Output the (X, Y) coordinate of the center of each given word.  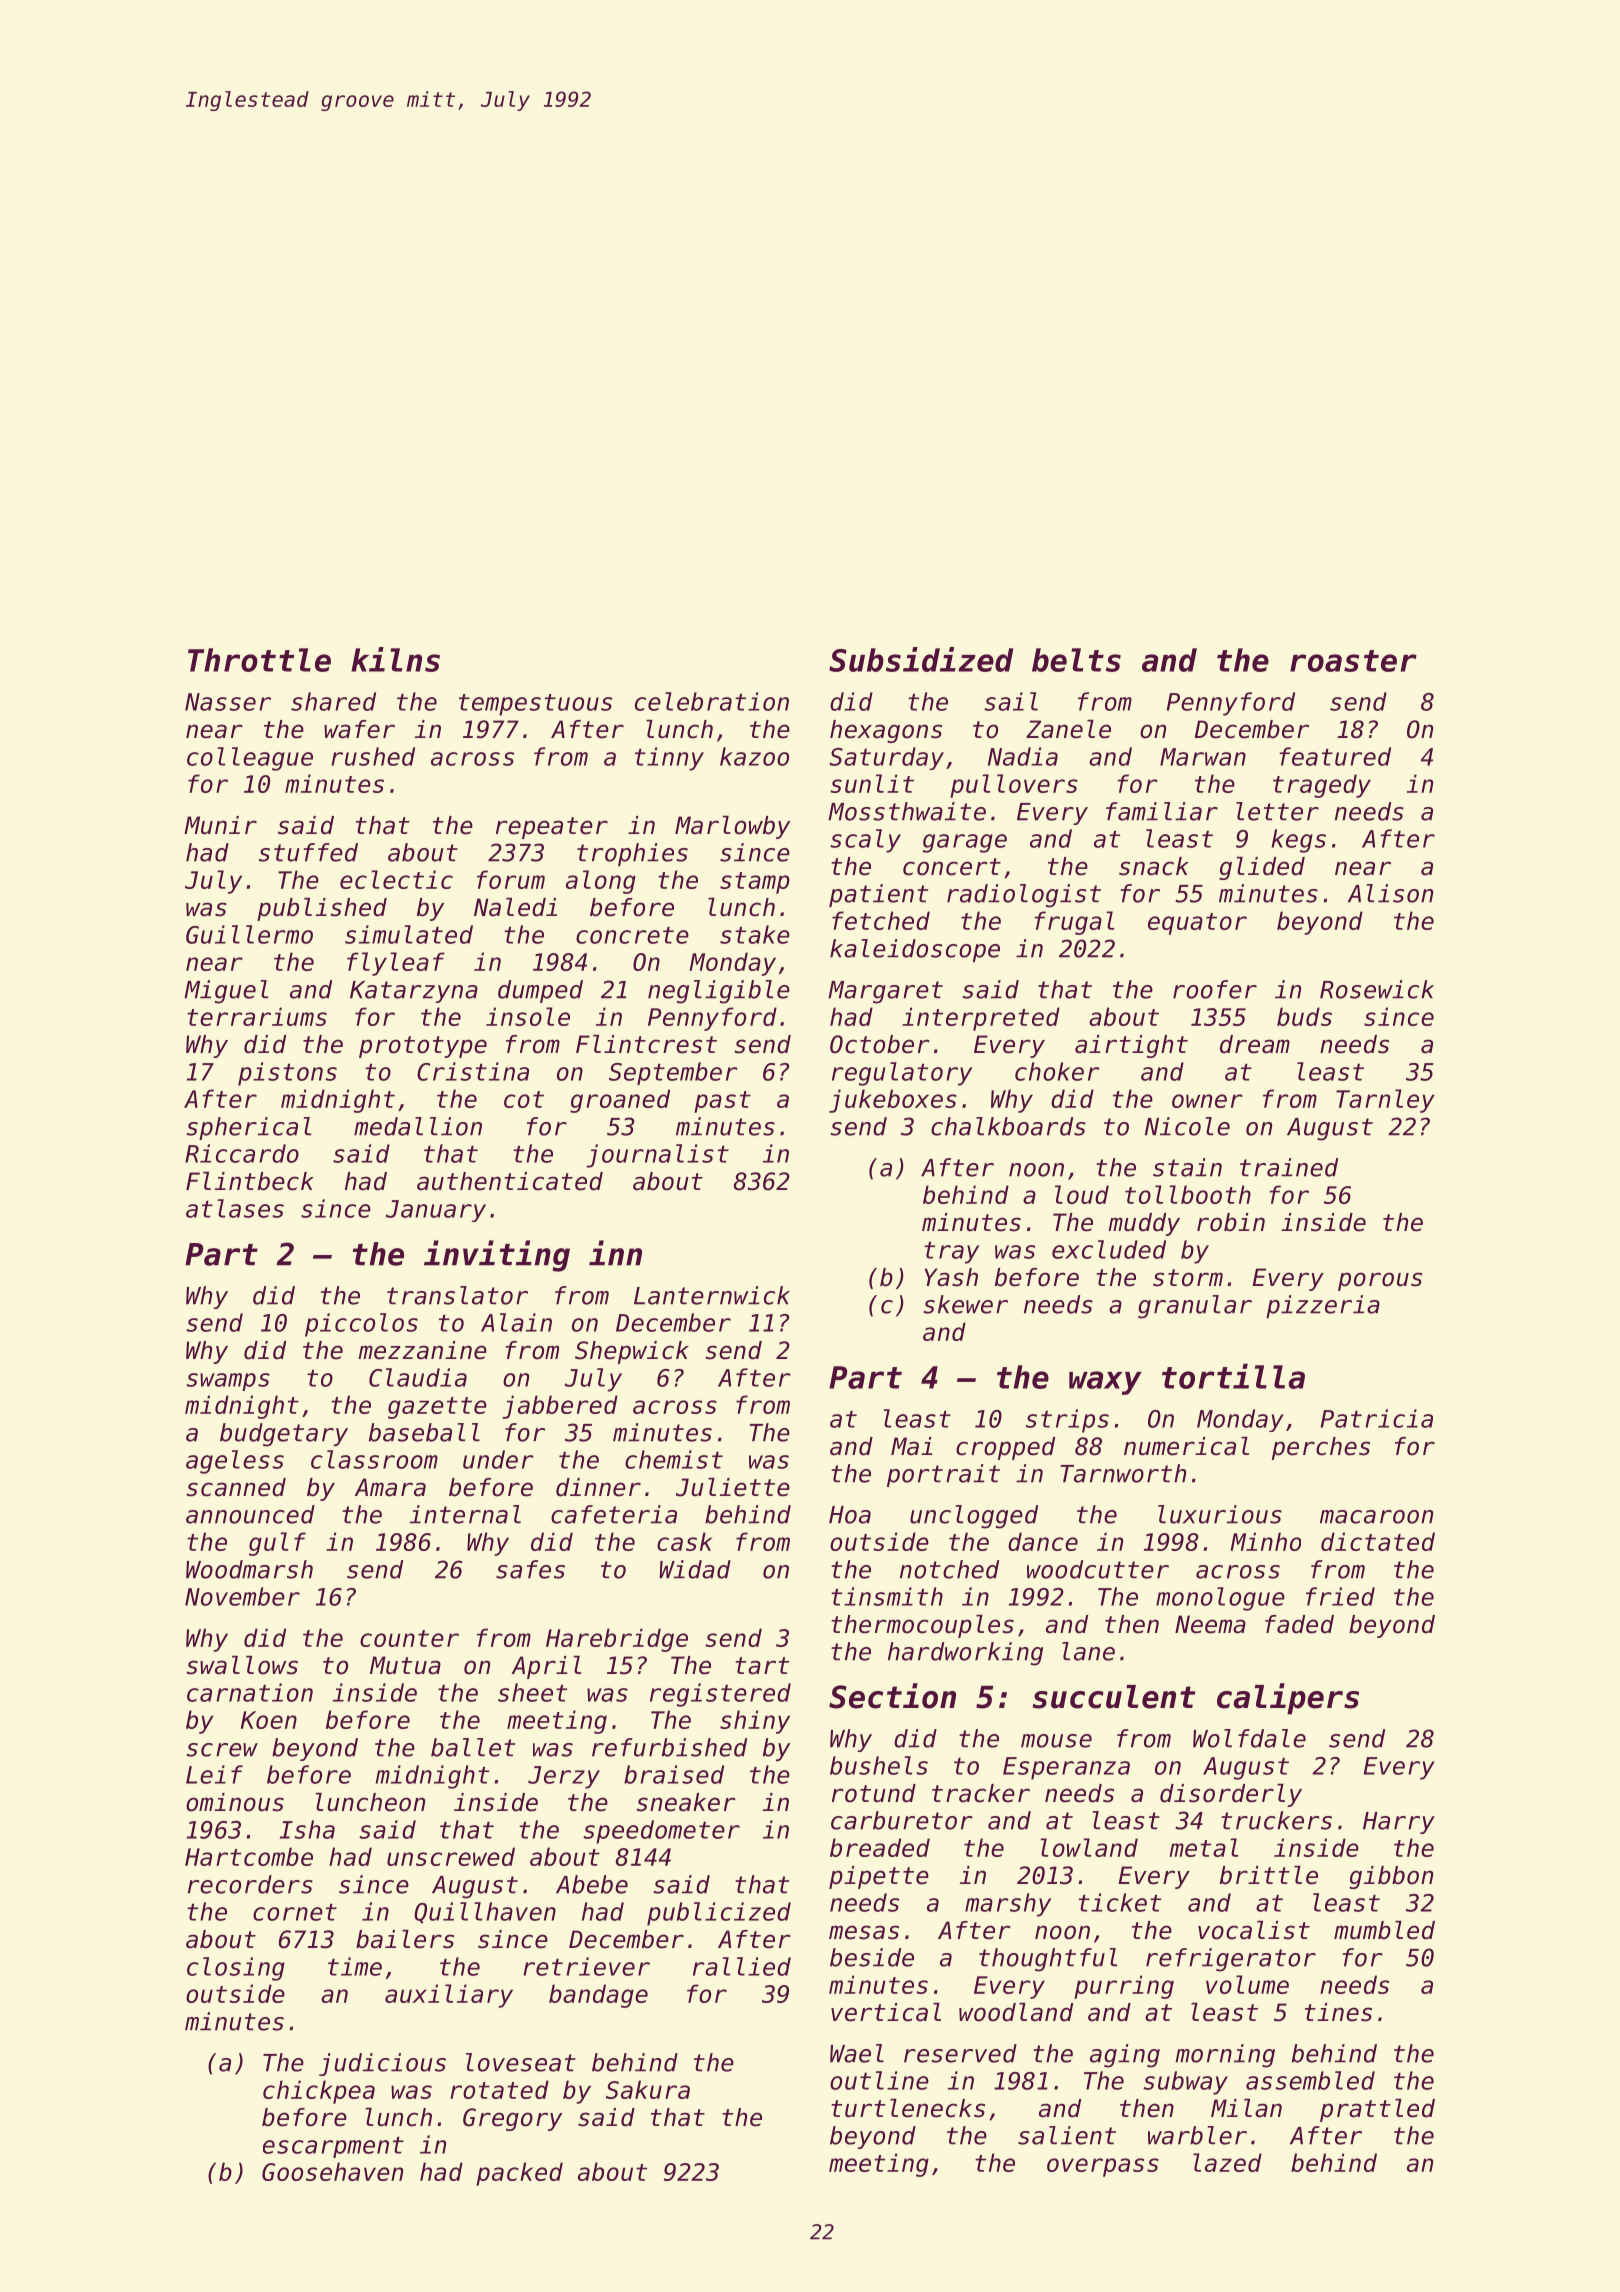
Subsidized (921, 659)
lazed (1227, 2162)
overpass (1103, 2167)
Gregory (512, 2119)
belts (1076, 660)
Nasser (228, 702)
